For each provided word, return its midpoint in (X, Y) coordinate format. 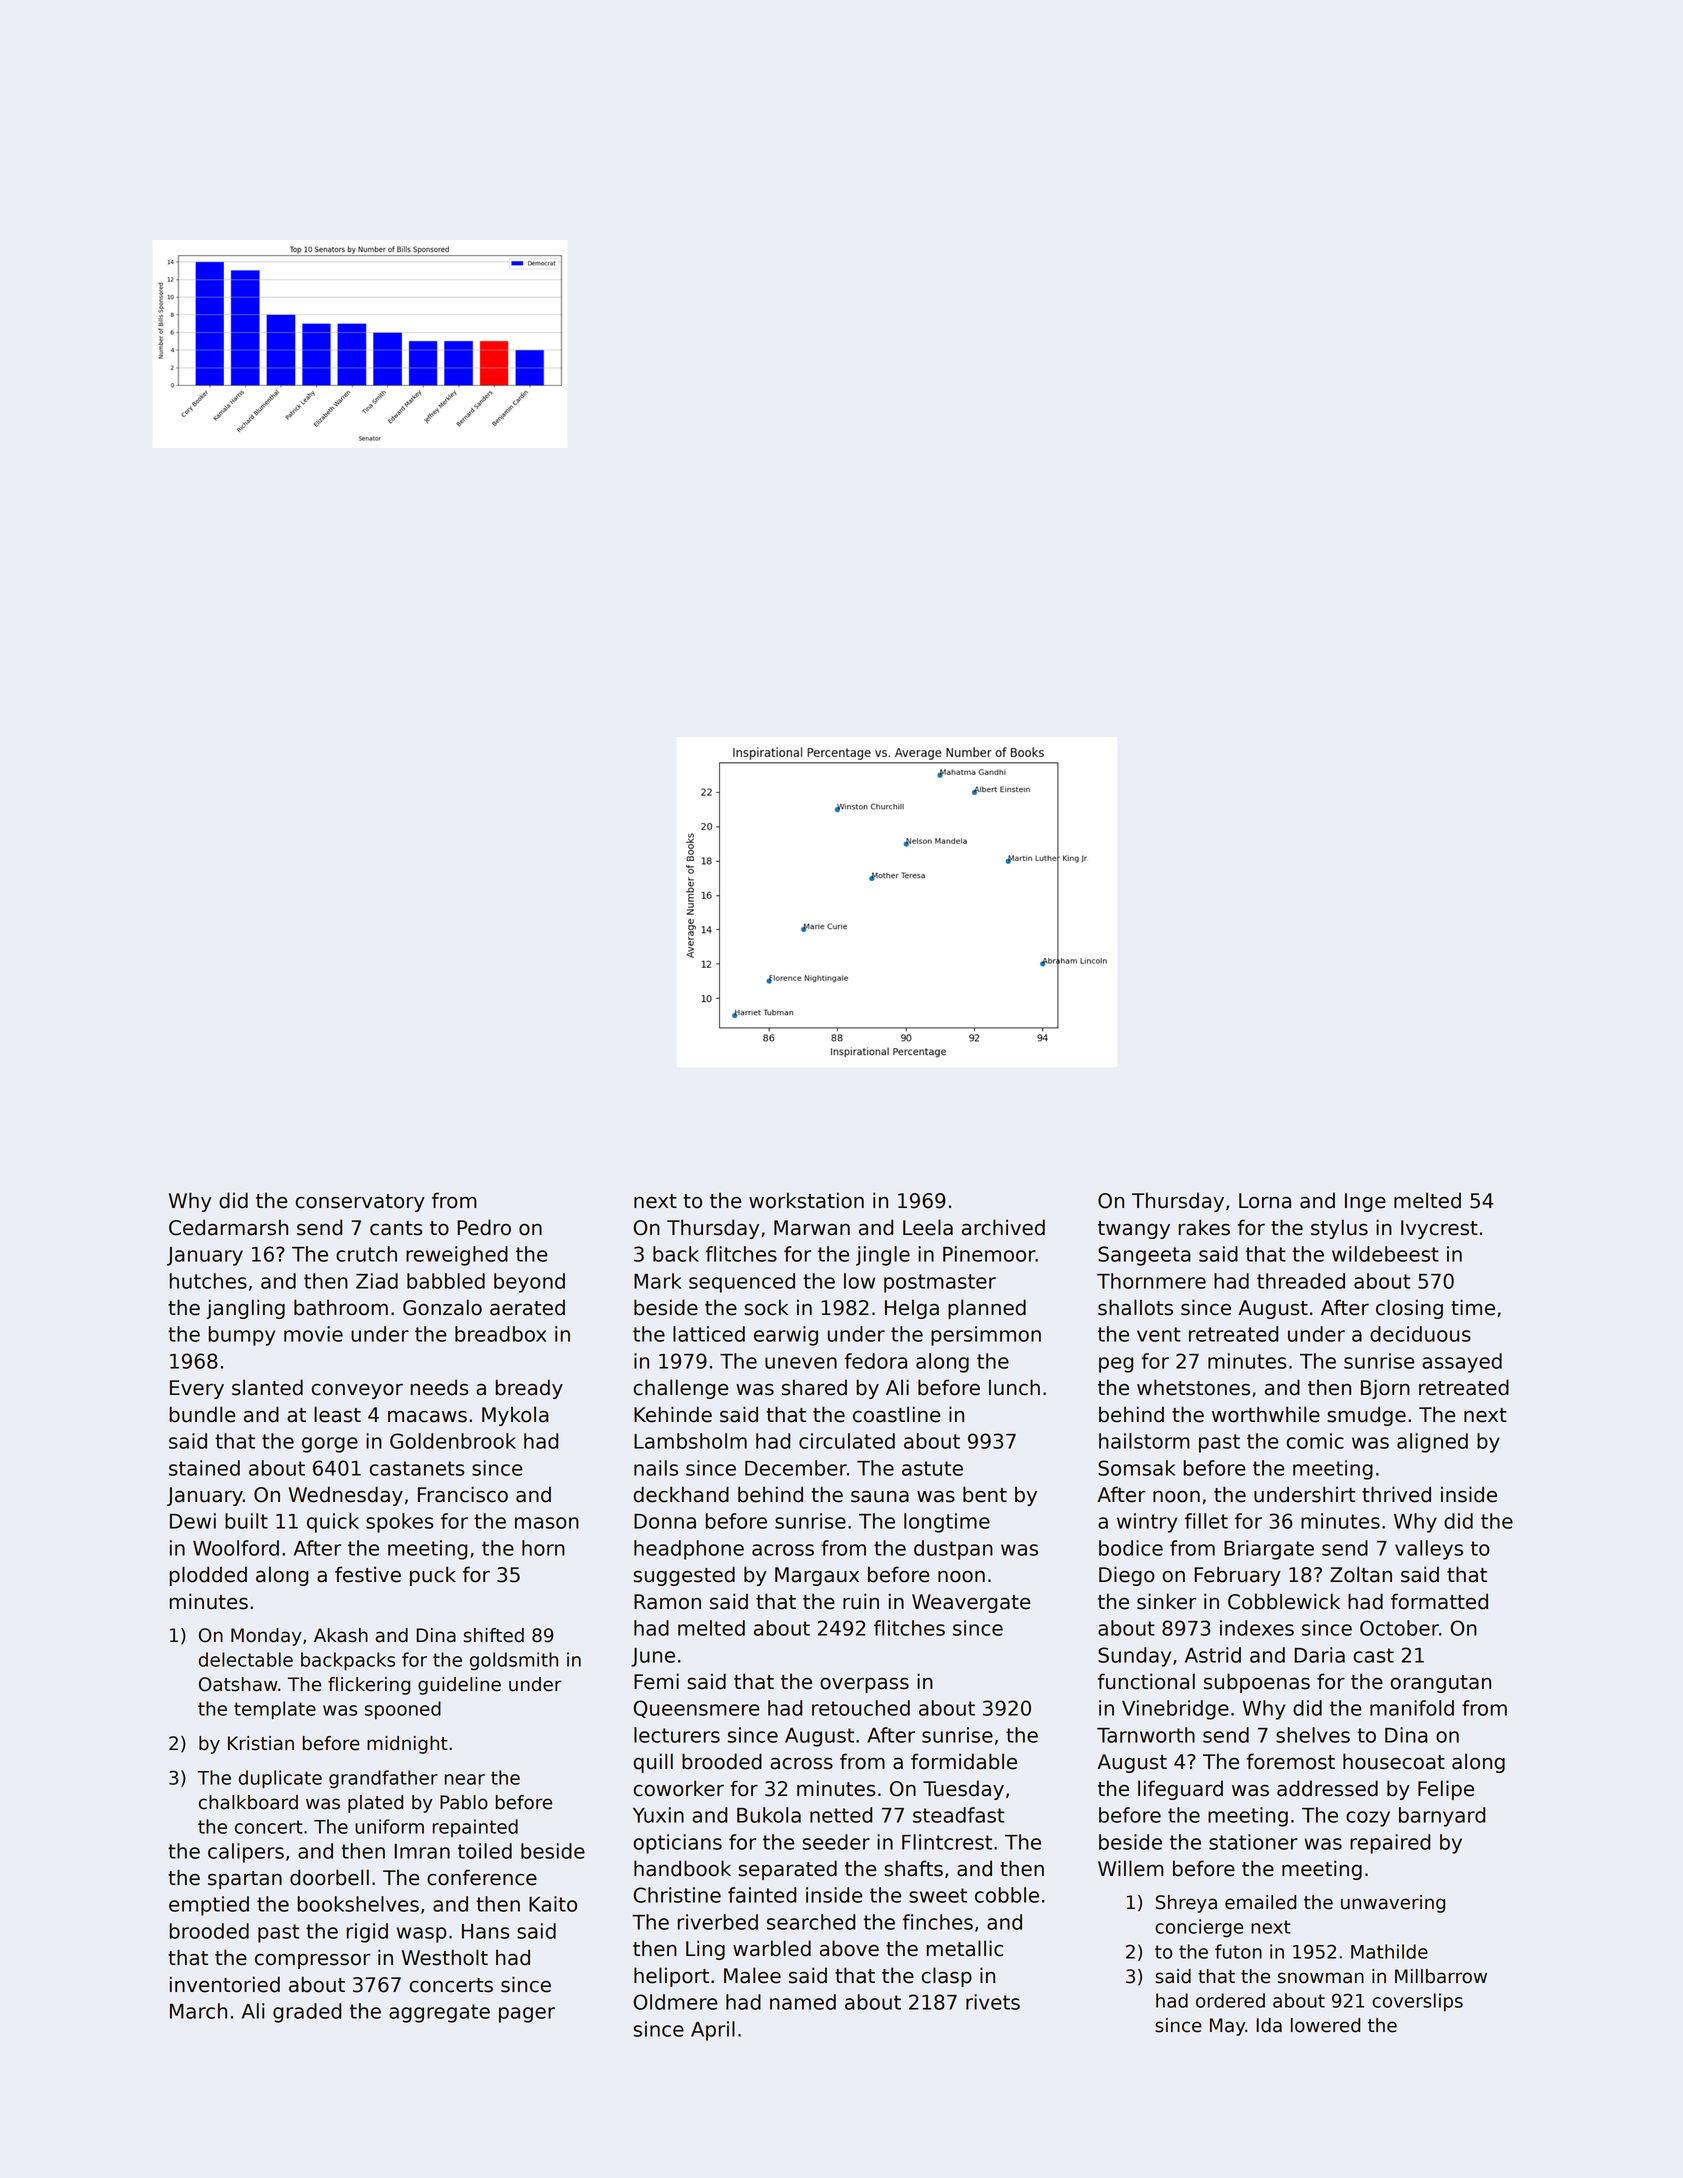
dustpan (953, 1550)
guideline (459, 1686)
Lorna (1265, 1201)
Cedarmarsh (228, 1227)
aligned (1432, 1443)
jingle (883, 1256)
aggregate (439, 2013)
